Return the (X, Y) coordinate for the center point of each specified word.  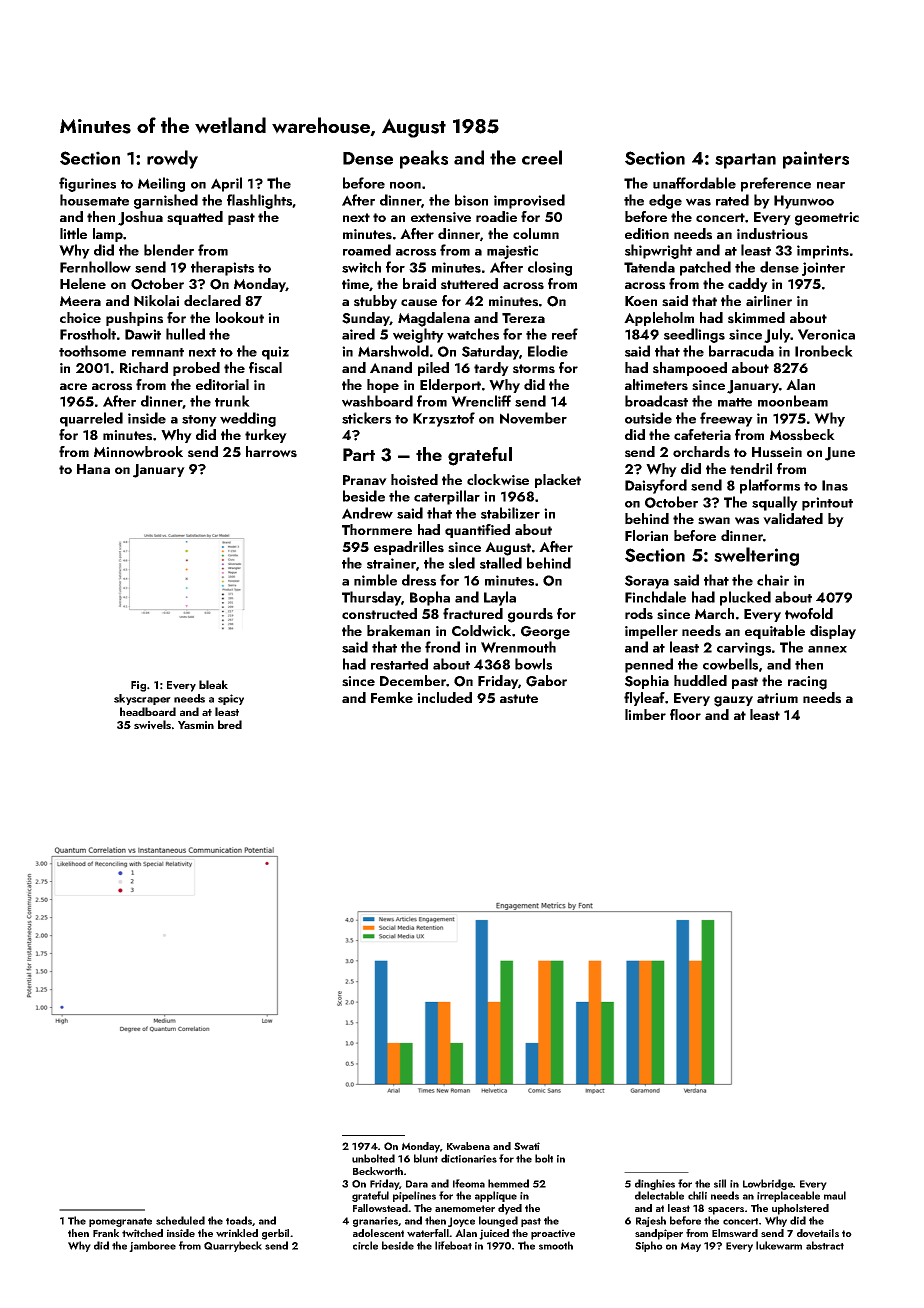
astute (519, 699)
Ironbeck (824, 351)
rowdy (172, 159)
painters (816, 160)
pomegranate (120, 1222)
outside (648, 418)
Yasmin (196, 725)
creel (542, 157)
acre (73, 386)
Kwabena (468, 1146)
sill (720, 1183)
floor (685, 714)
